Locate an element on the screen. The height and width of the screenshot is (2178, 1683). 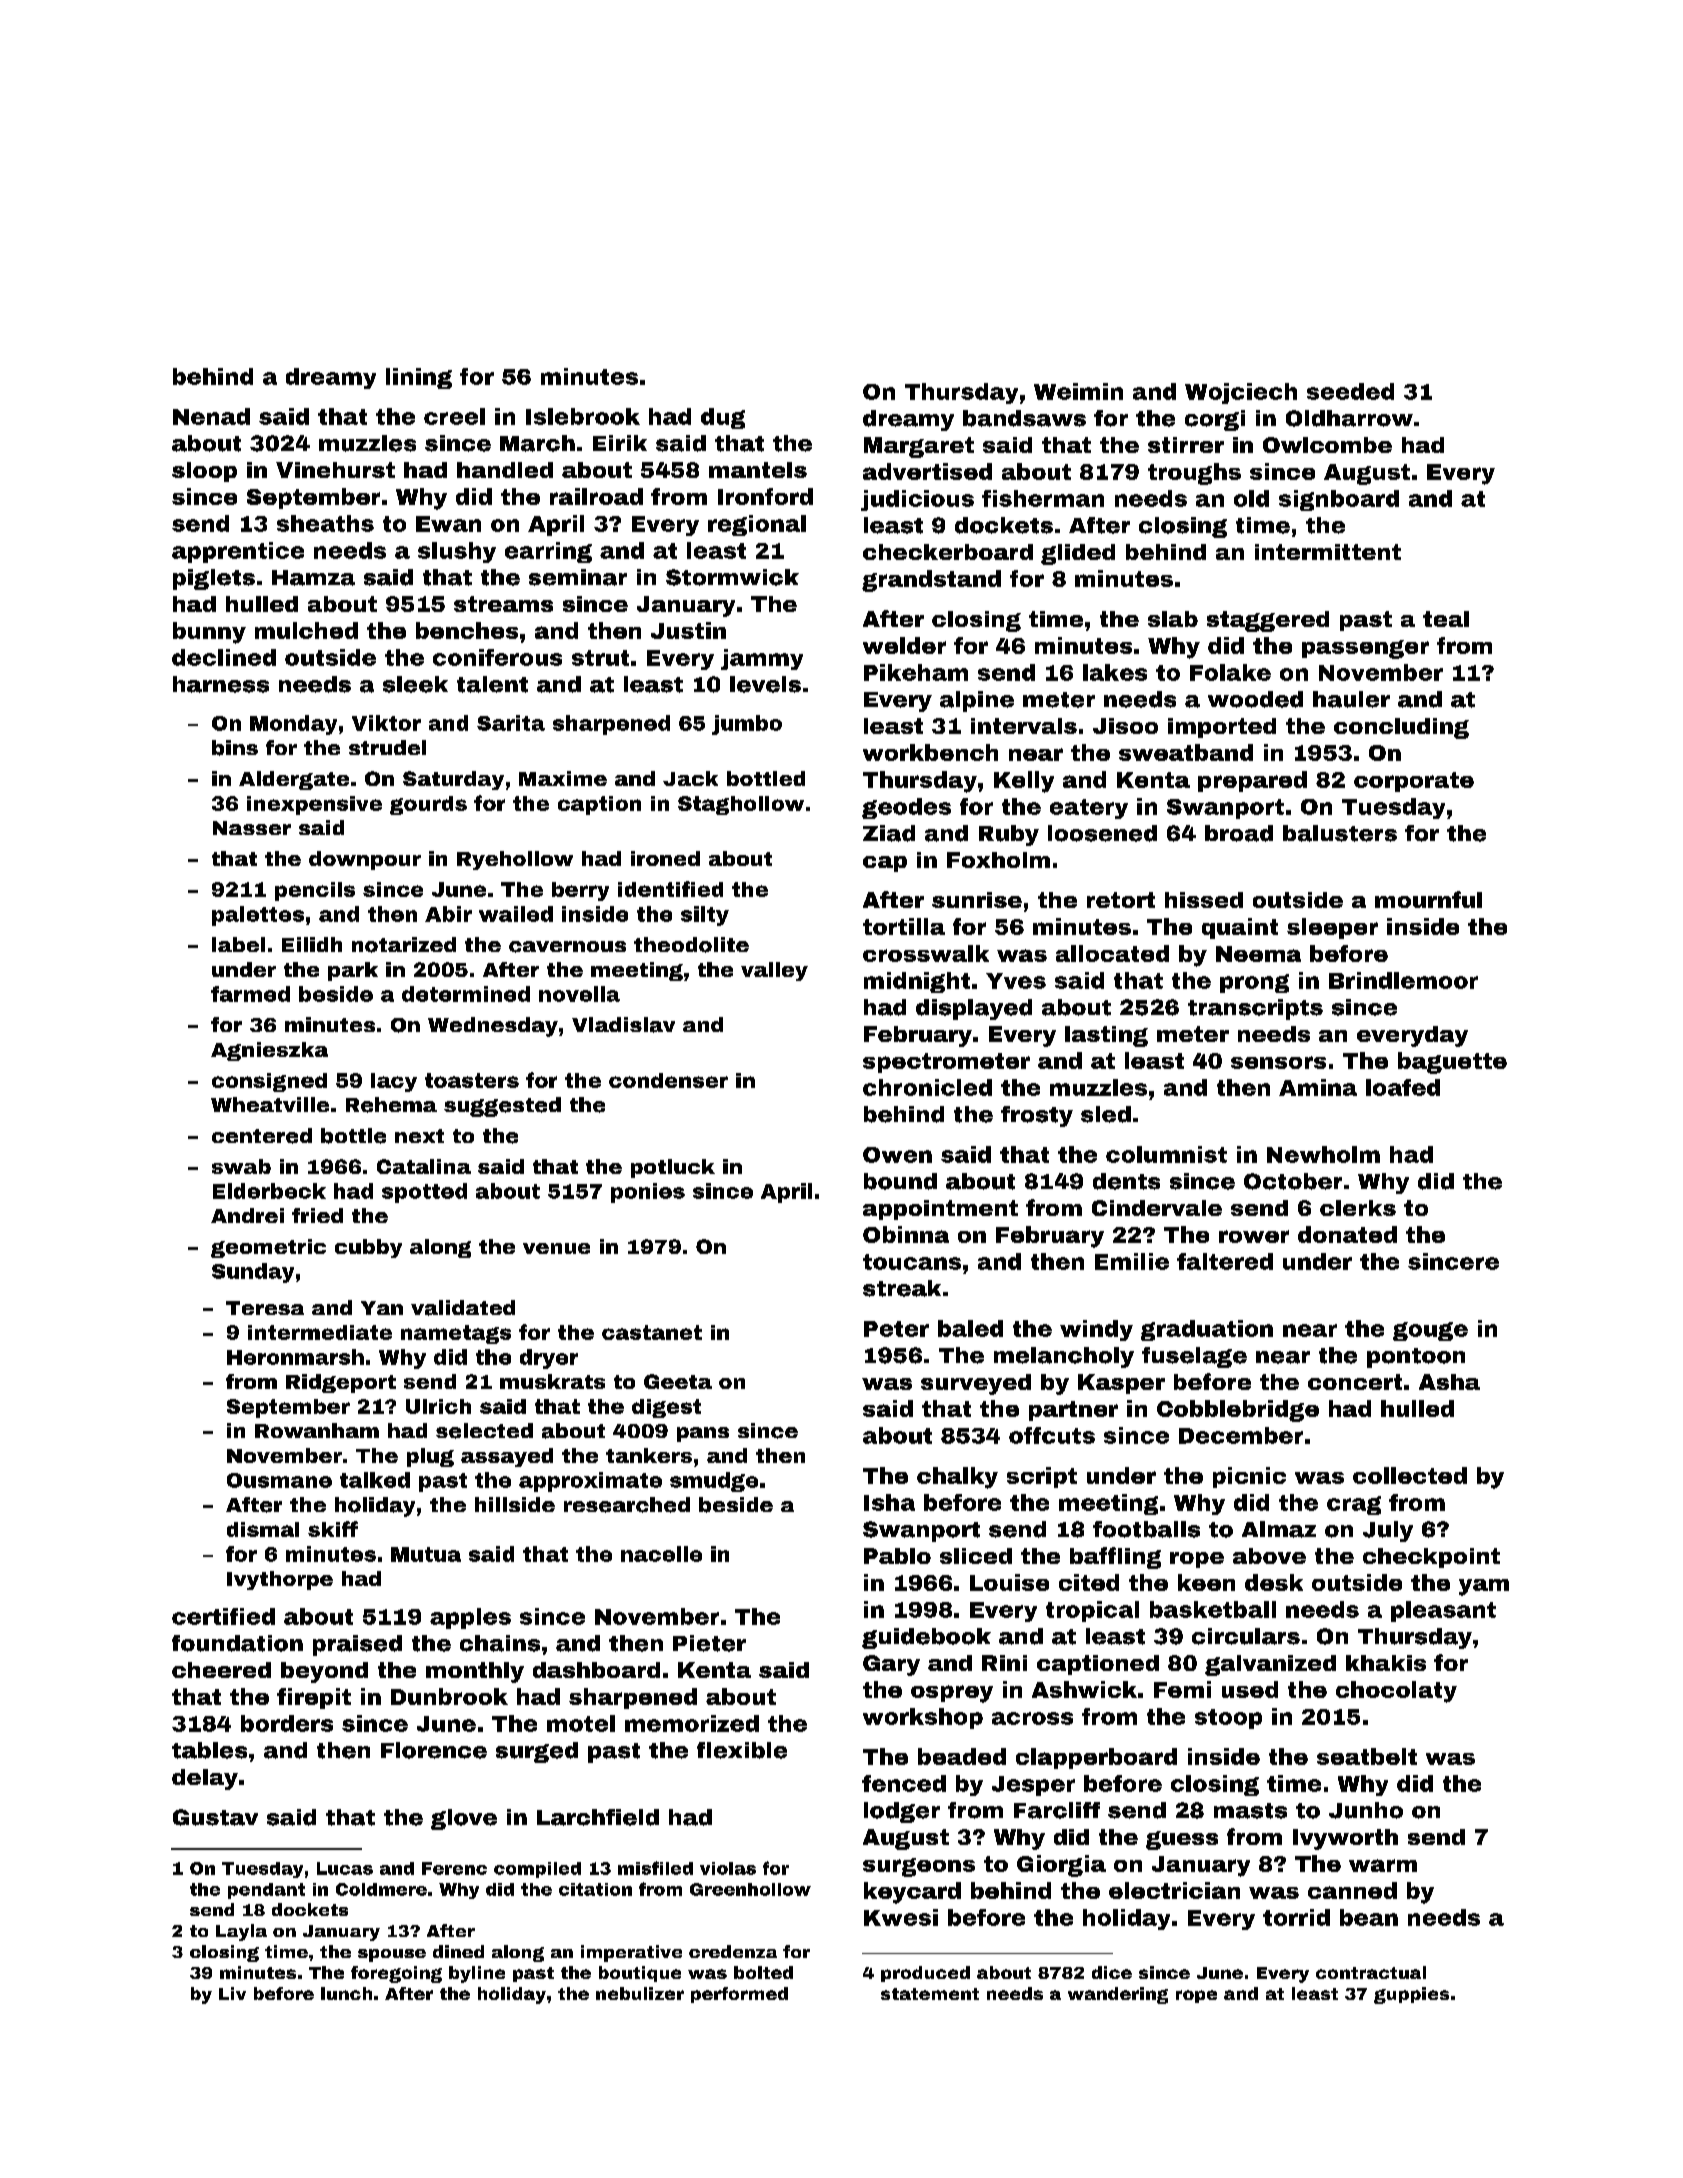
praised is located at coordinates (357, 1645).
